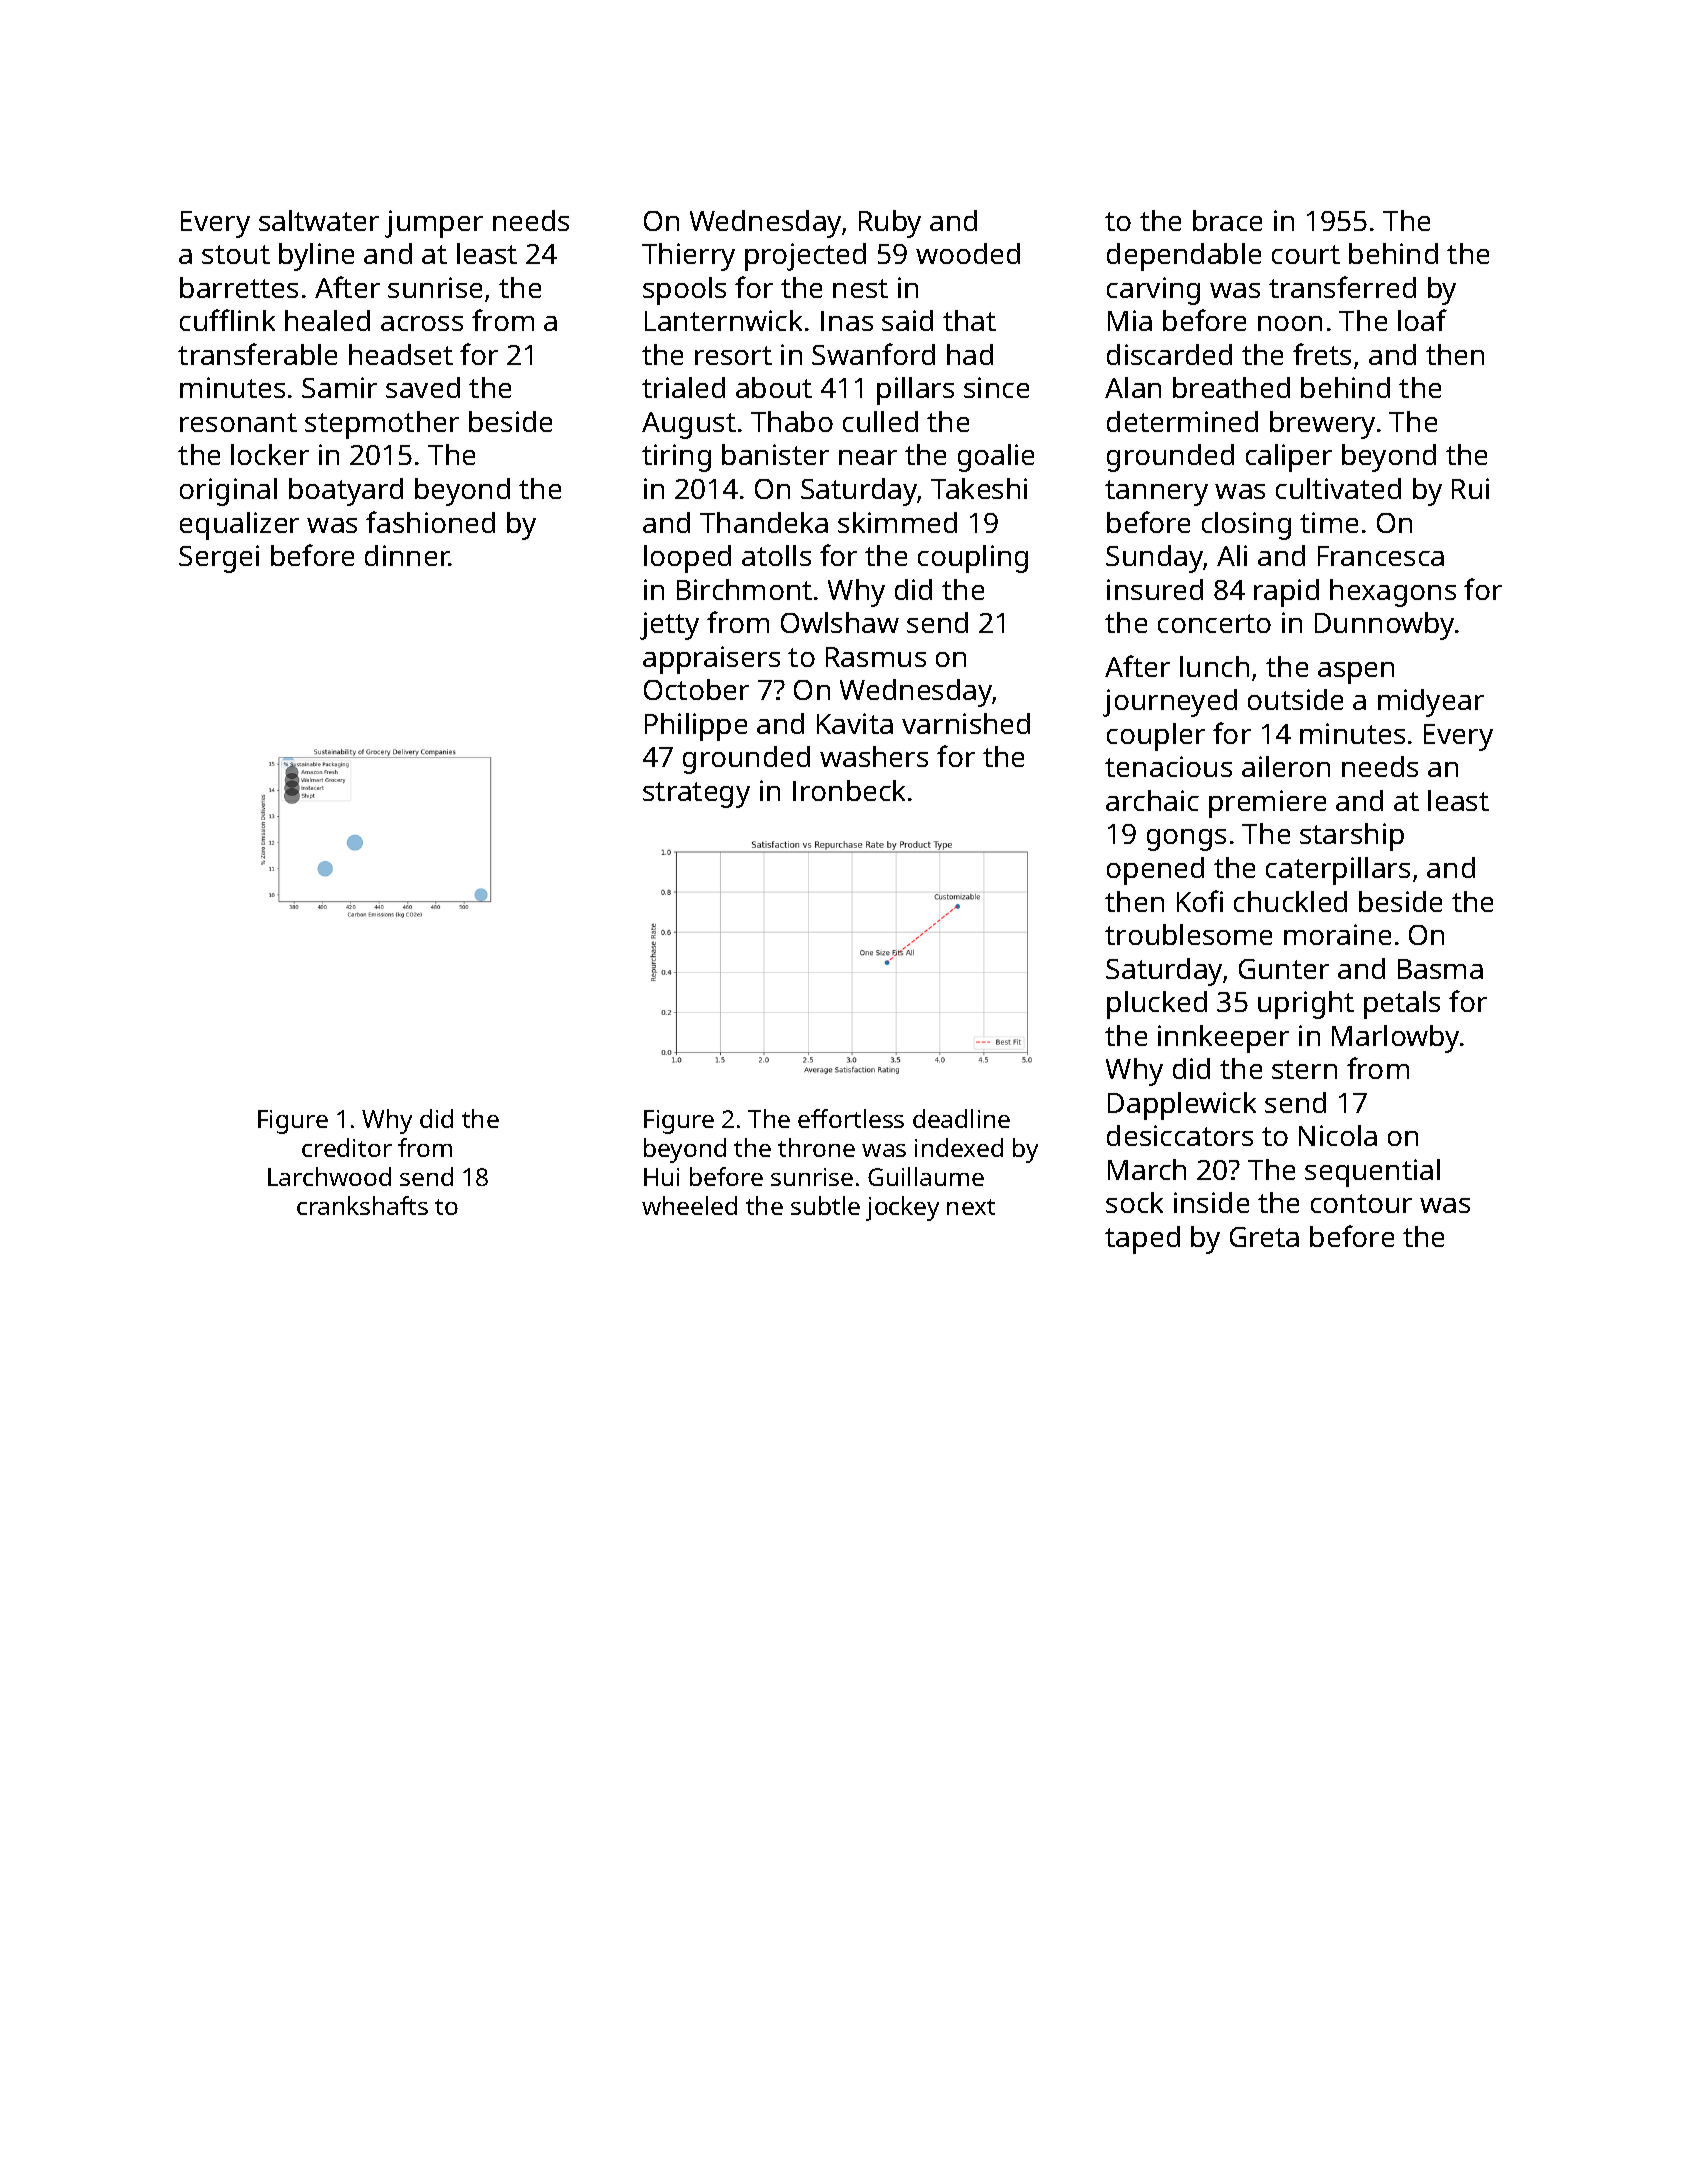  I want to click on transferred, so click(1342, 287).
